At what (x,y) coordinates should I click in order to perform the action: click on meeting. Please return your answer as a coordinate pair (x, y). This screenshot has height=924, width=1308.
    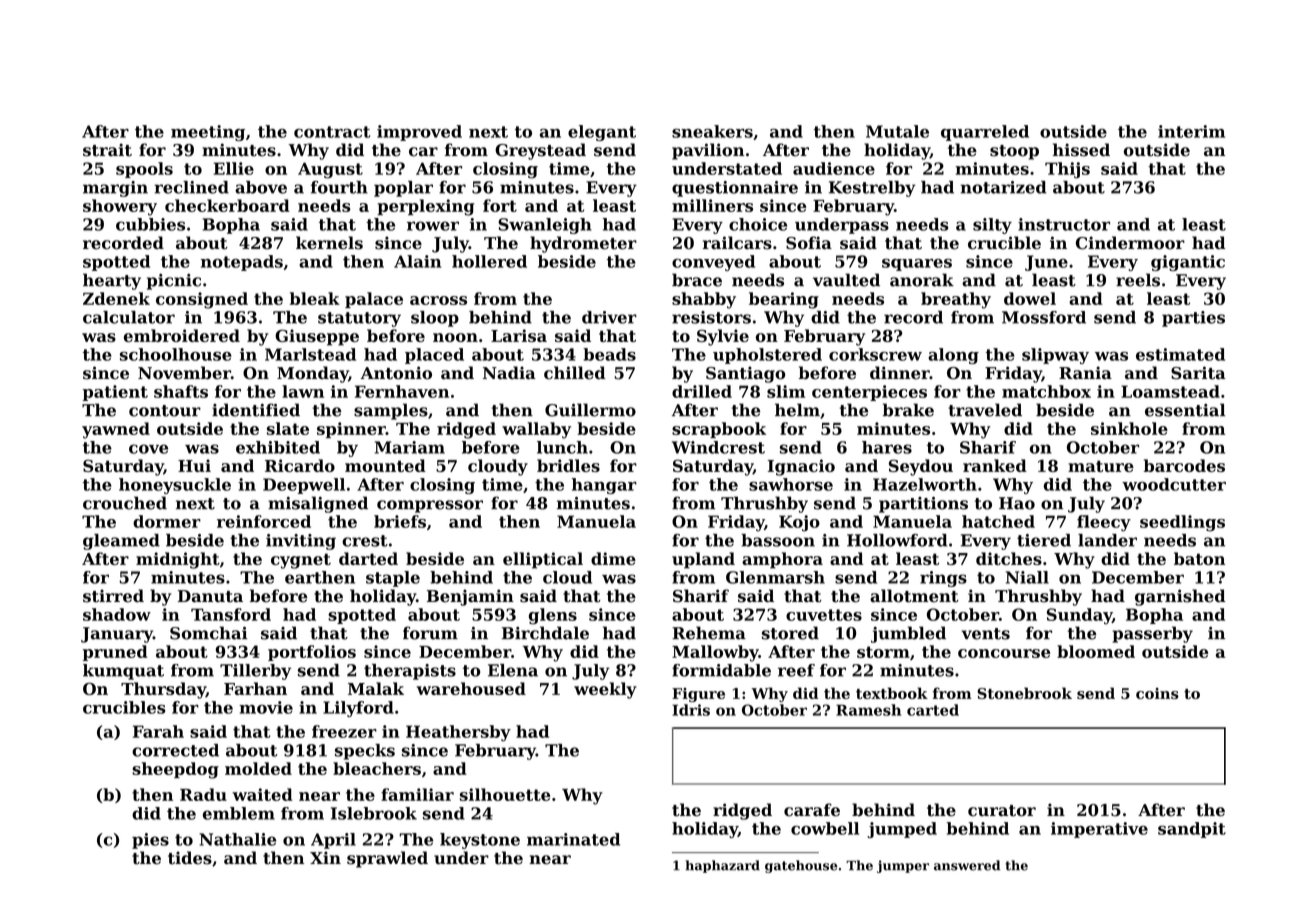
    Looking at the image, I should click on (208, 133).
